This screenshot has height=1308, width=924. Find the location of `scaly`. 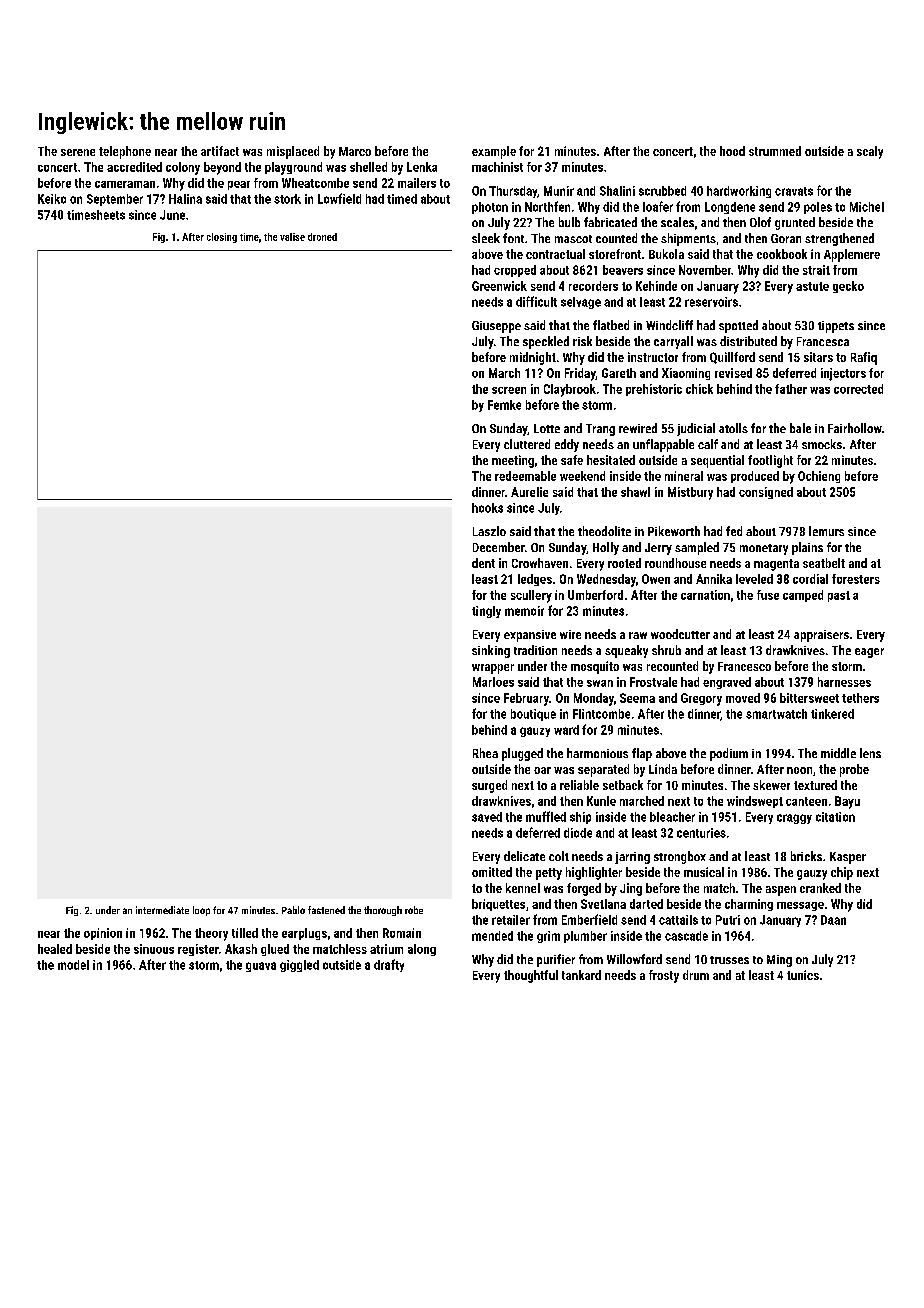

scaly is located at coordinates (870, 152).
